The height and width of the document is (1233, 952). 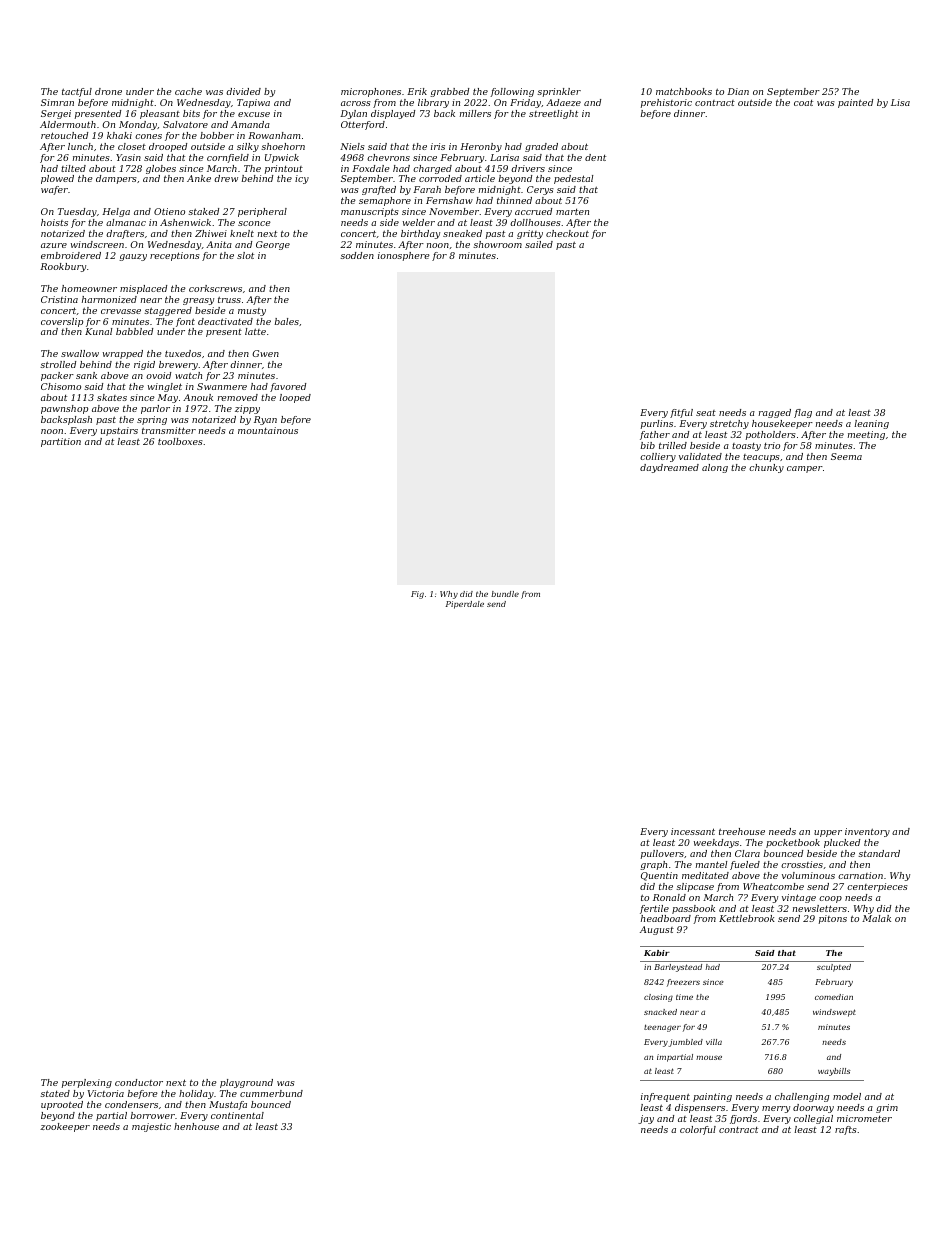 What do you see at coordinates (237, 1115) in the document?
I see `continental` at bounding box center [237, 1115].
